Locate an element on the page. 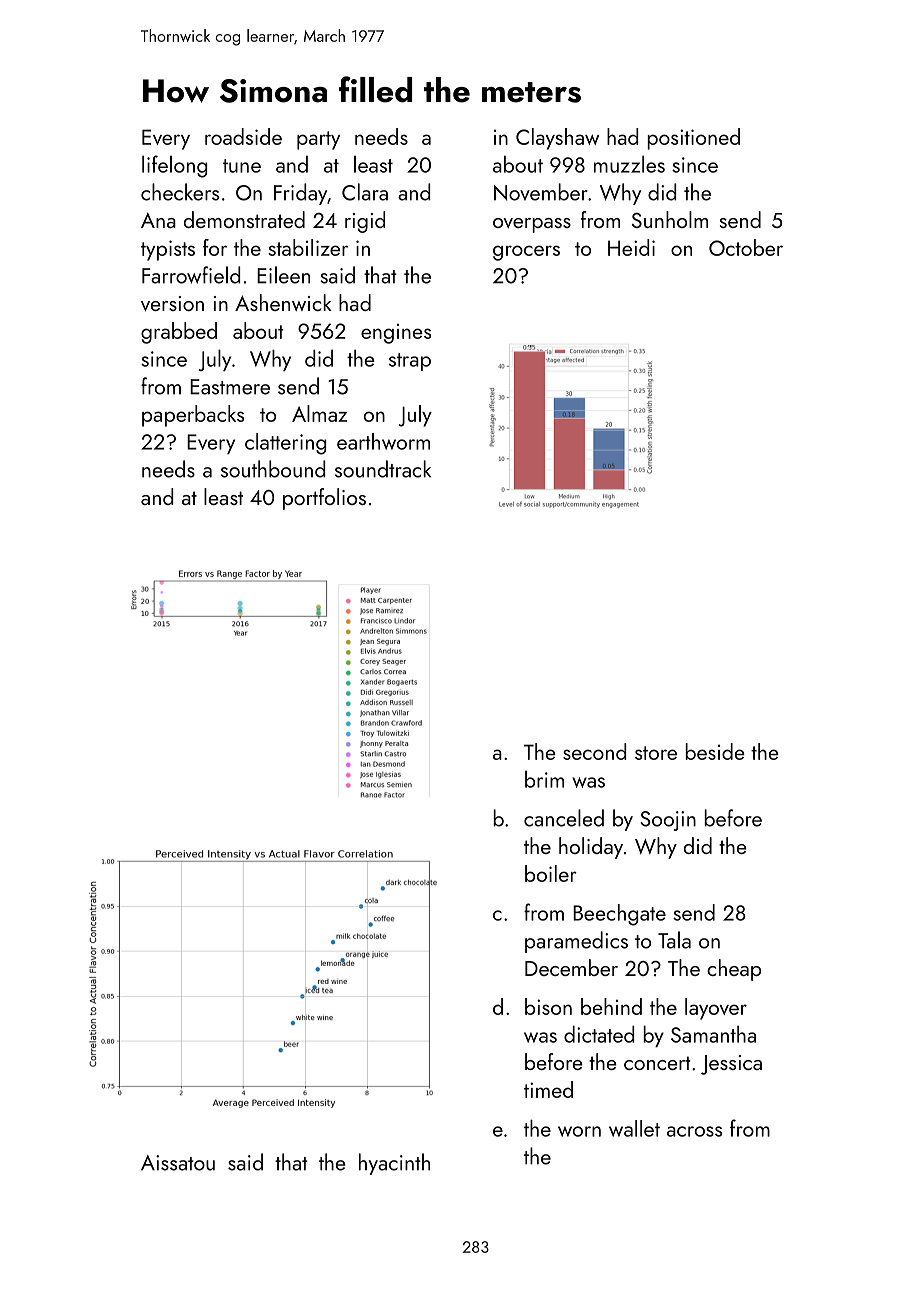 This image has height=1311, width=924. party is located at coordinates (318, 140).
